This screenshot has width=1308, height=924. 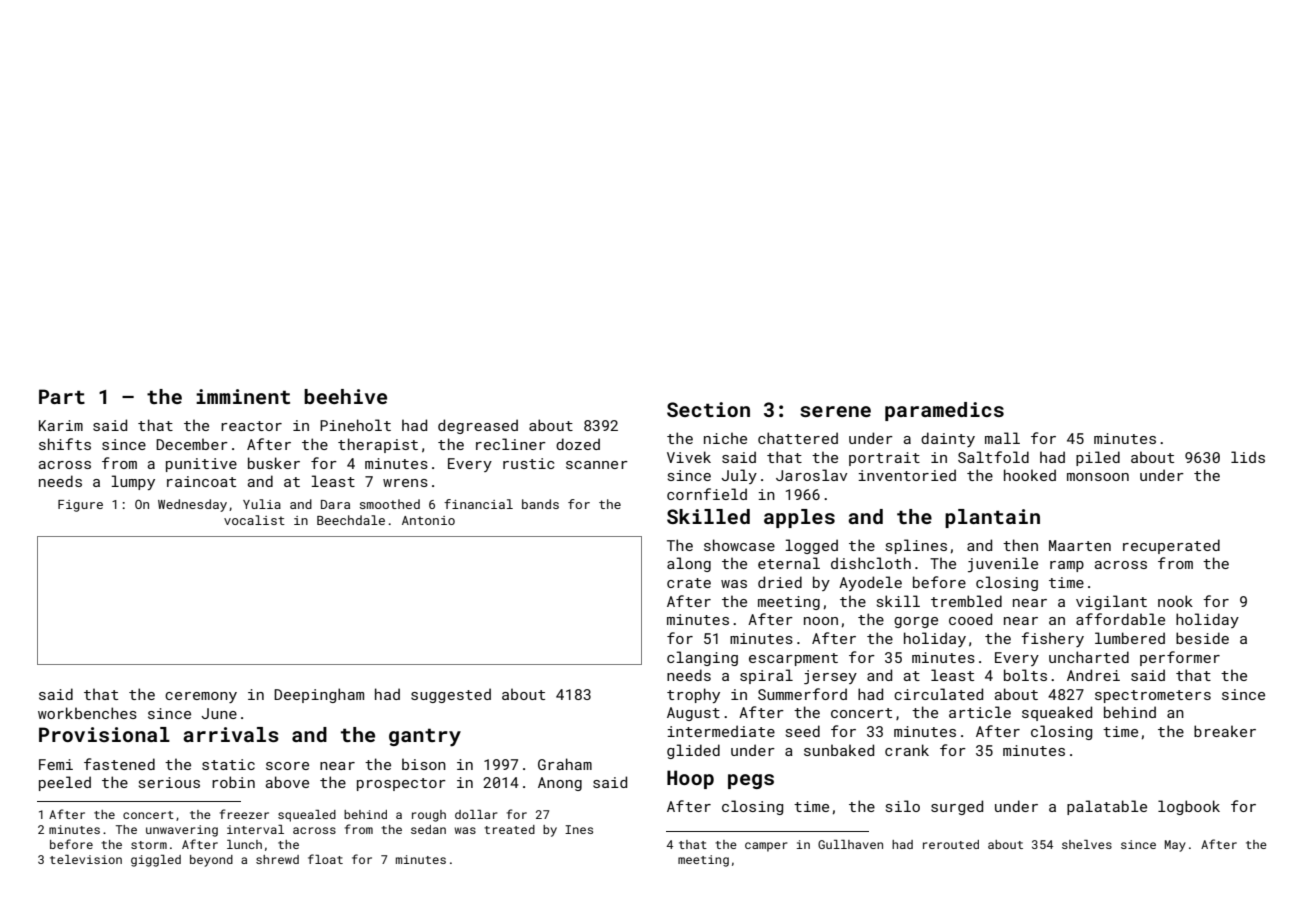 What do you see at coordinates (277, 859) in the screenshot?
I see `shrewd` at bounding box center [277, 859].
